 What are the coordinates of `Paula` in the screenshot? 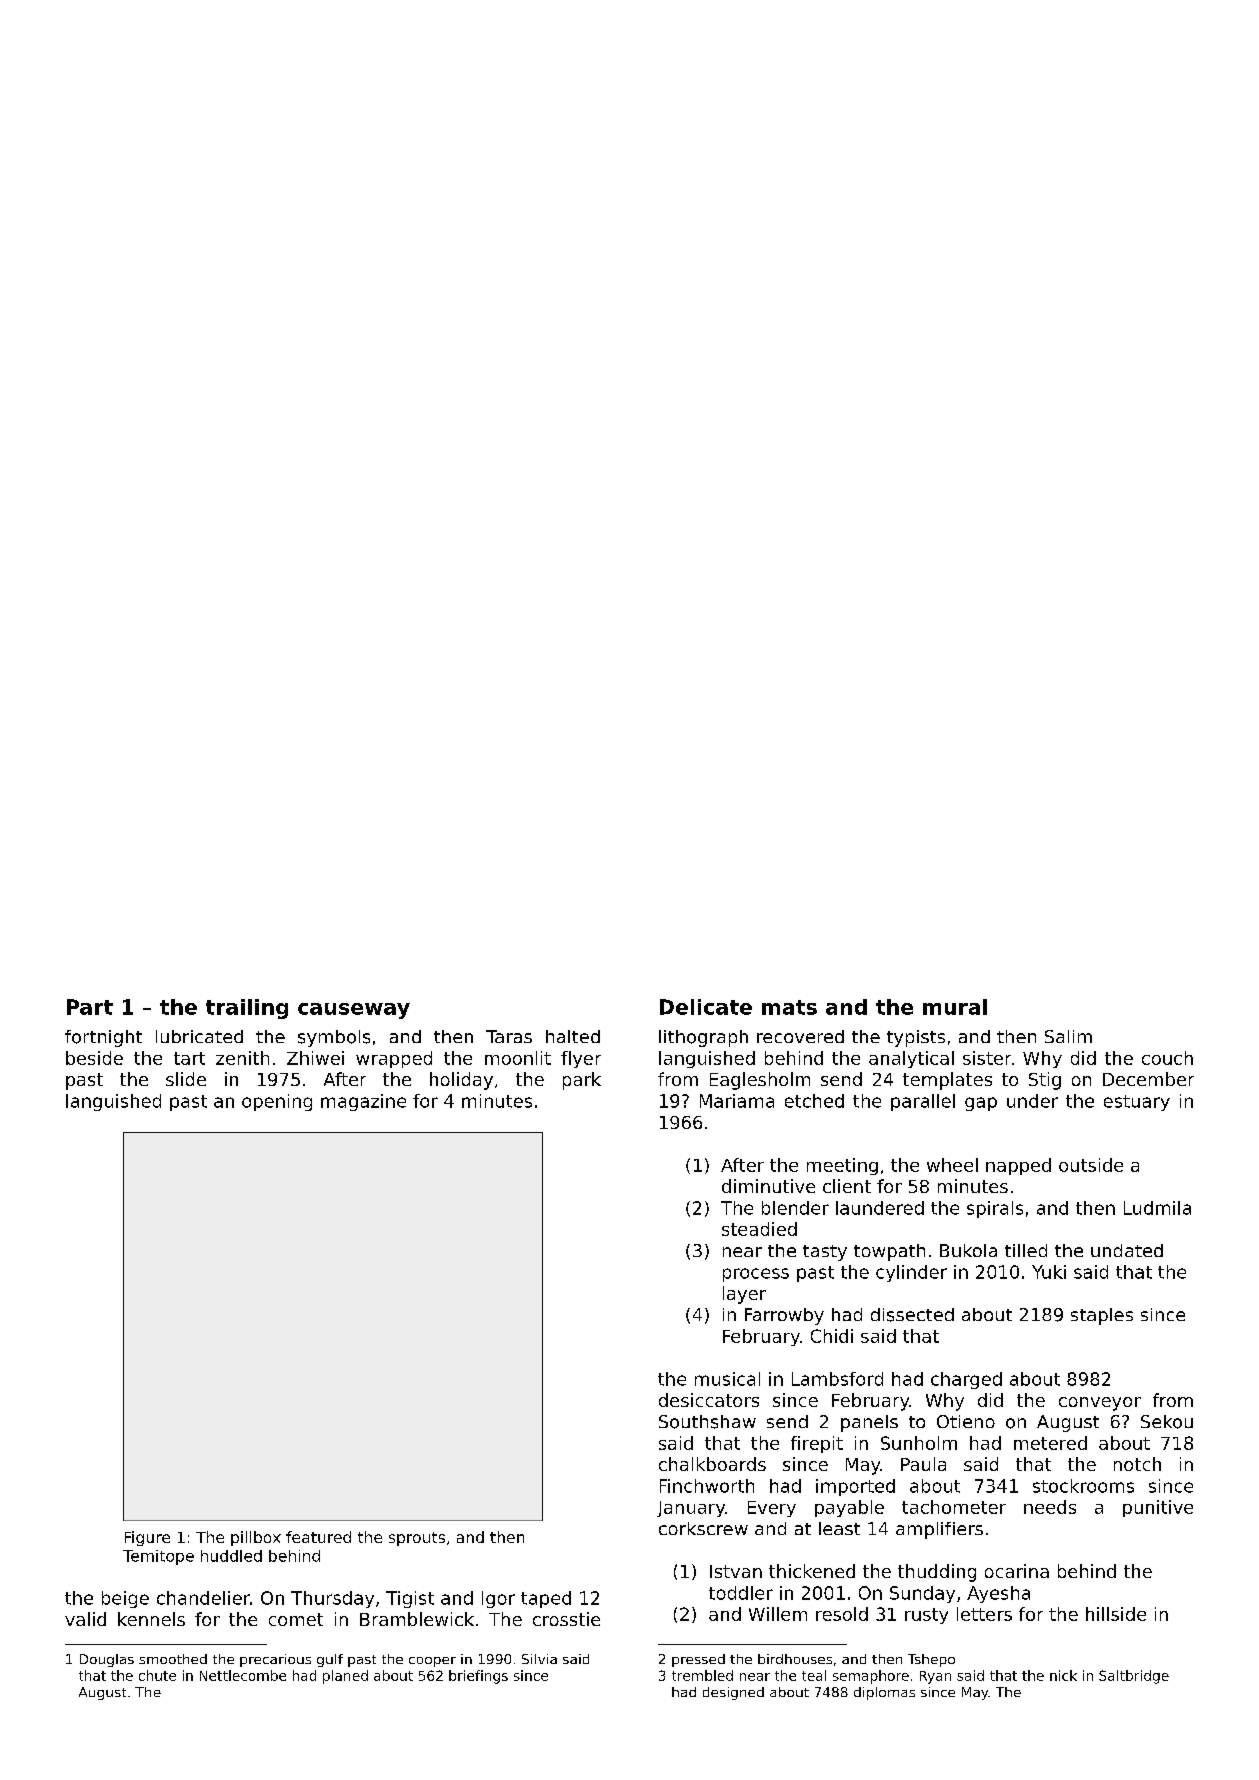 It's located at (923, 1464).
